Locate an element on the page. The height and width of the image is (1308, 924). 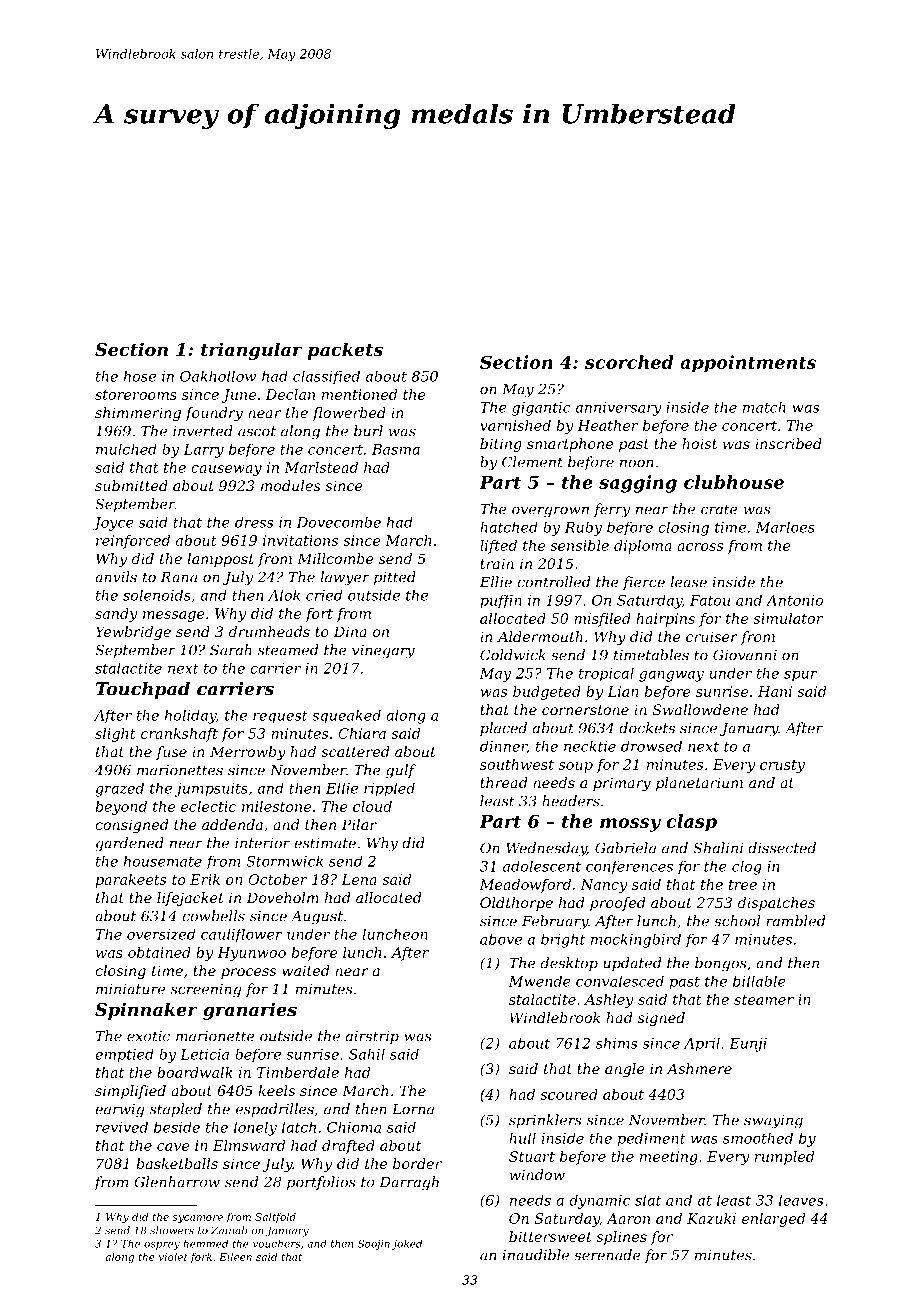
rambled is located at coordinates (795, 921).
